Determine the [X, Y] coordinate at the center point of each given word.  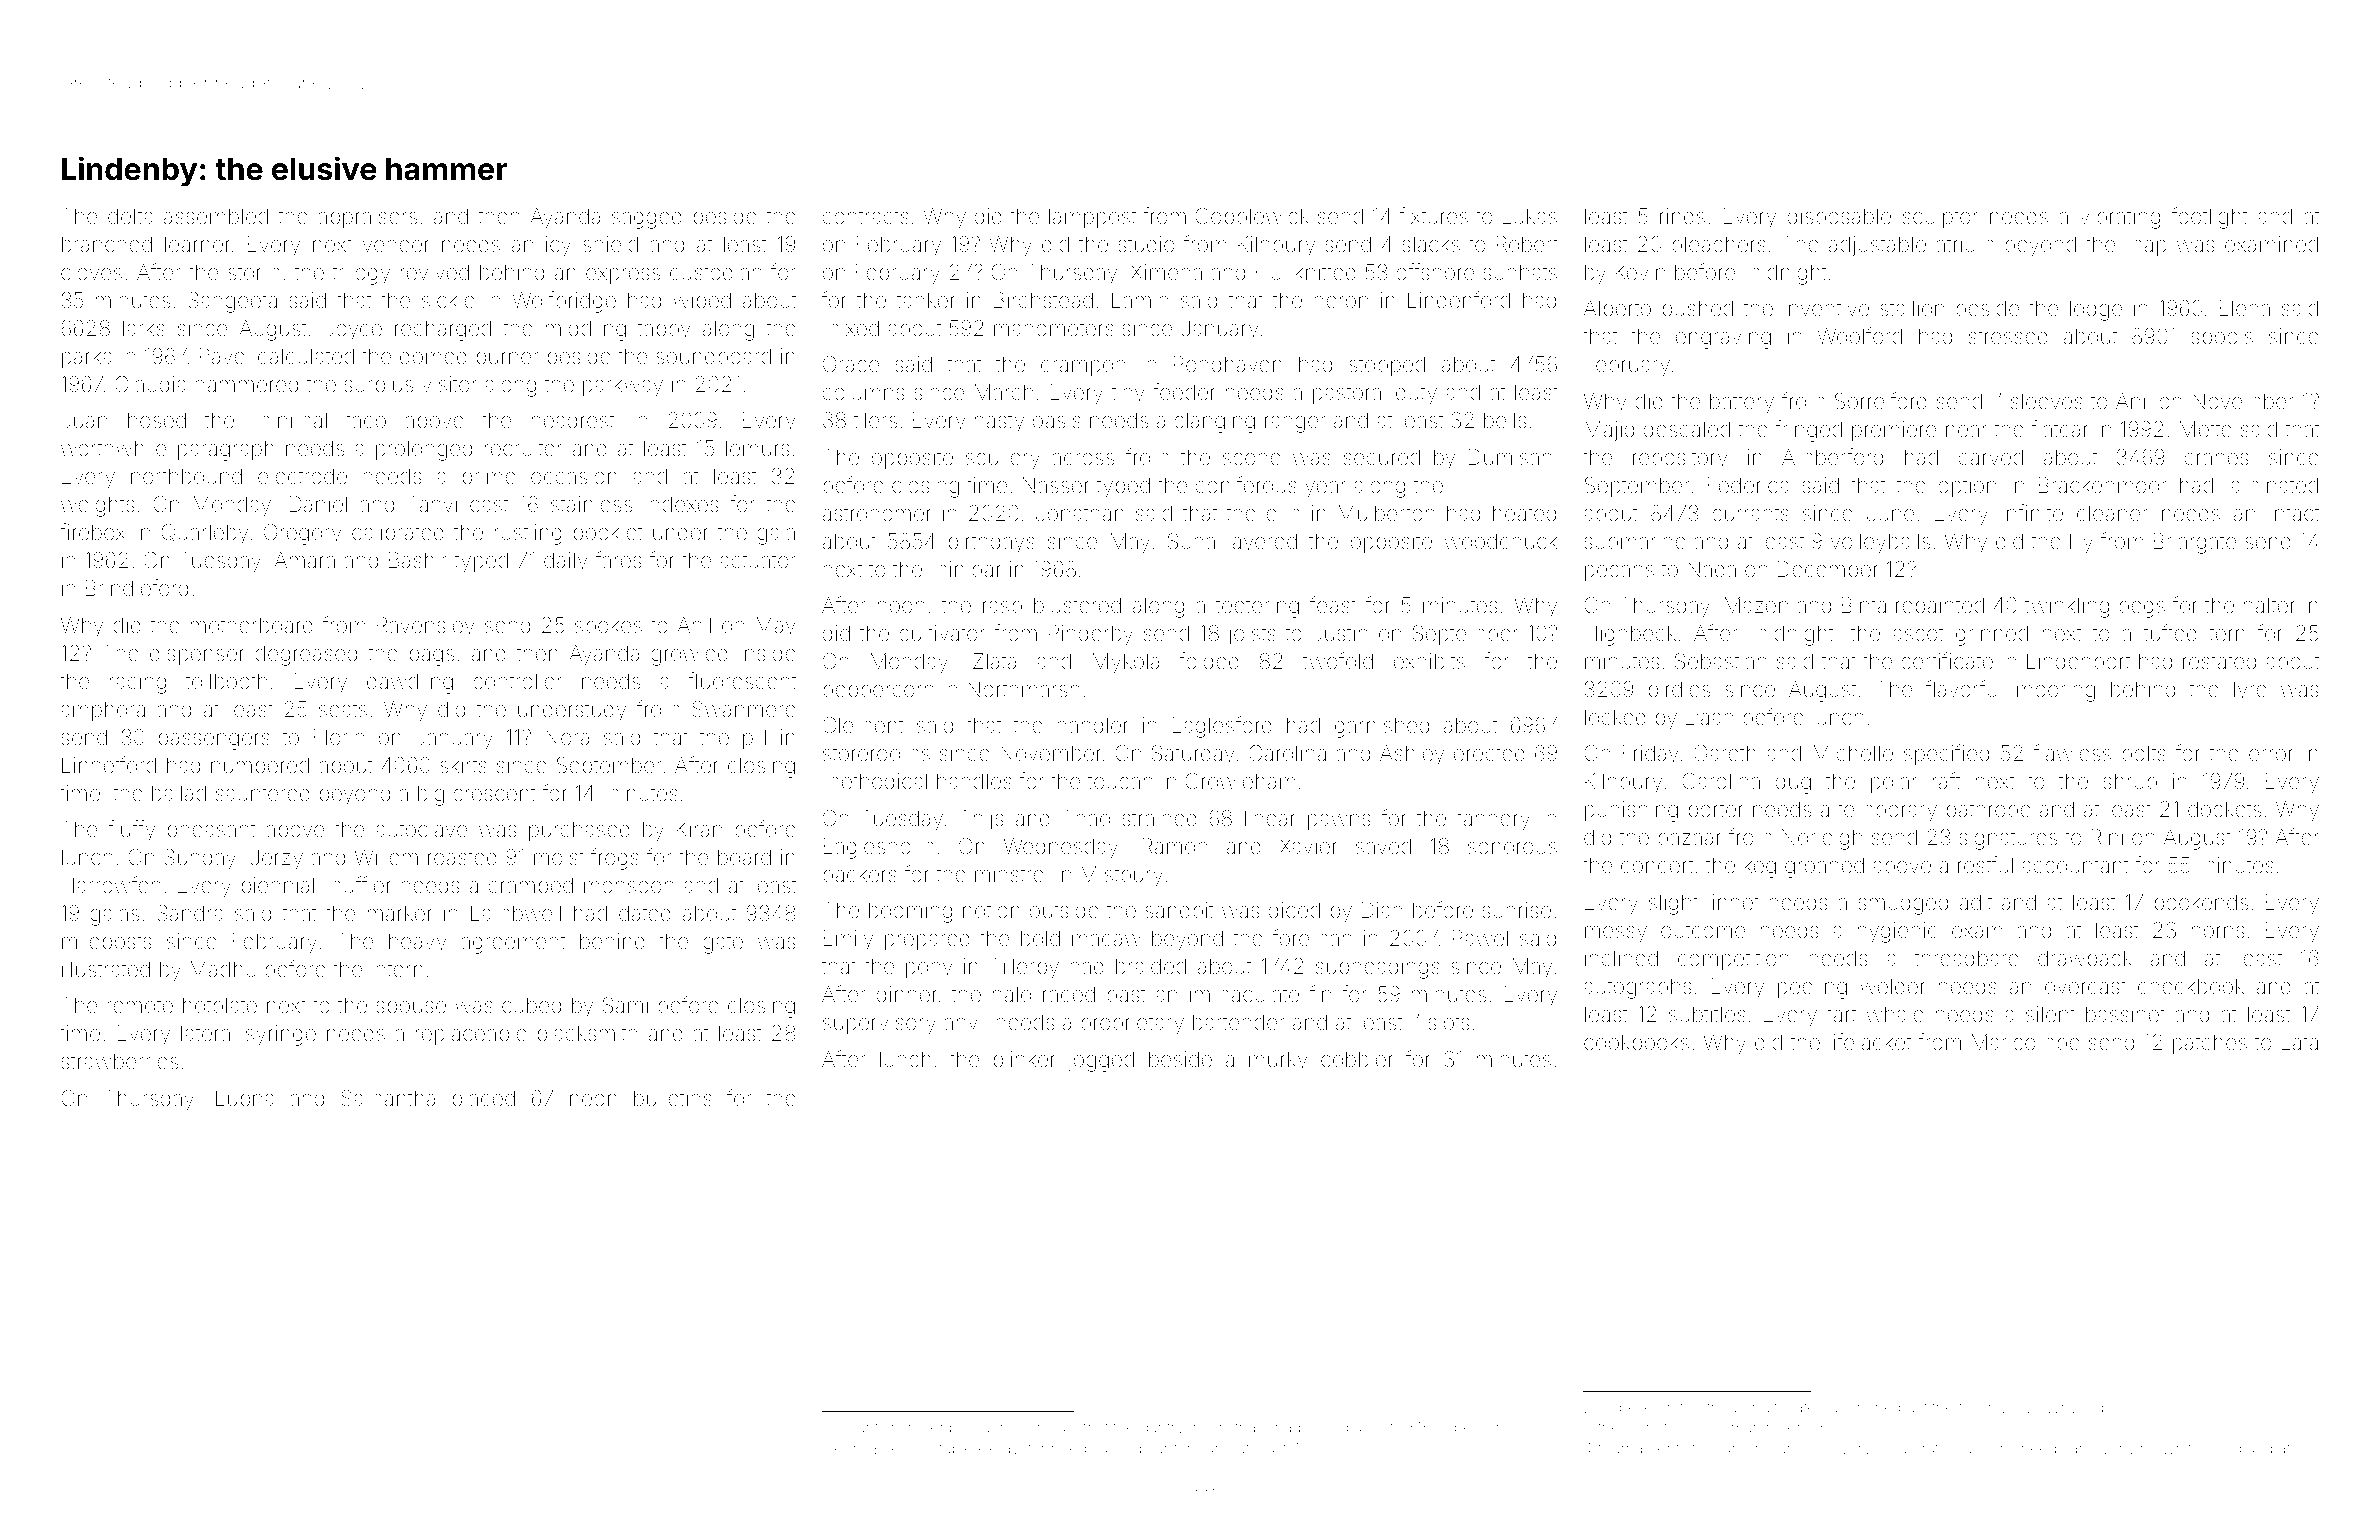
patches [2210, 1044]
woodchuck [1500, 541]
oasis [1057, 420]
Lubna [245, 1098]
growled [689, 655]
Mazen [1756, 605]
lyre [2250, 691]
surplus [378, 386]
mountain [866, 1428]
